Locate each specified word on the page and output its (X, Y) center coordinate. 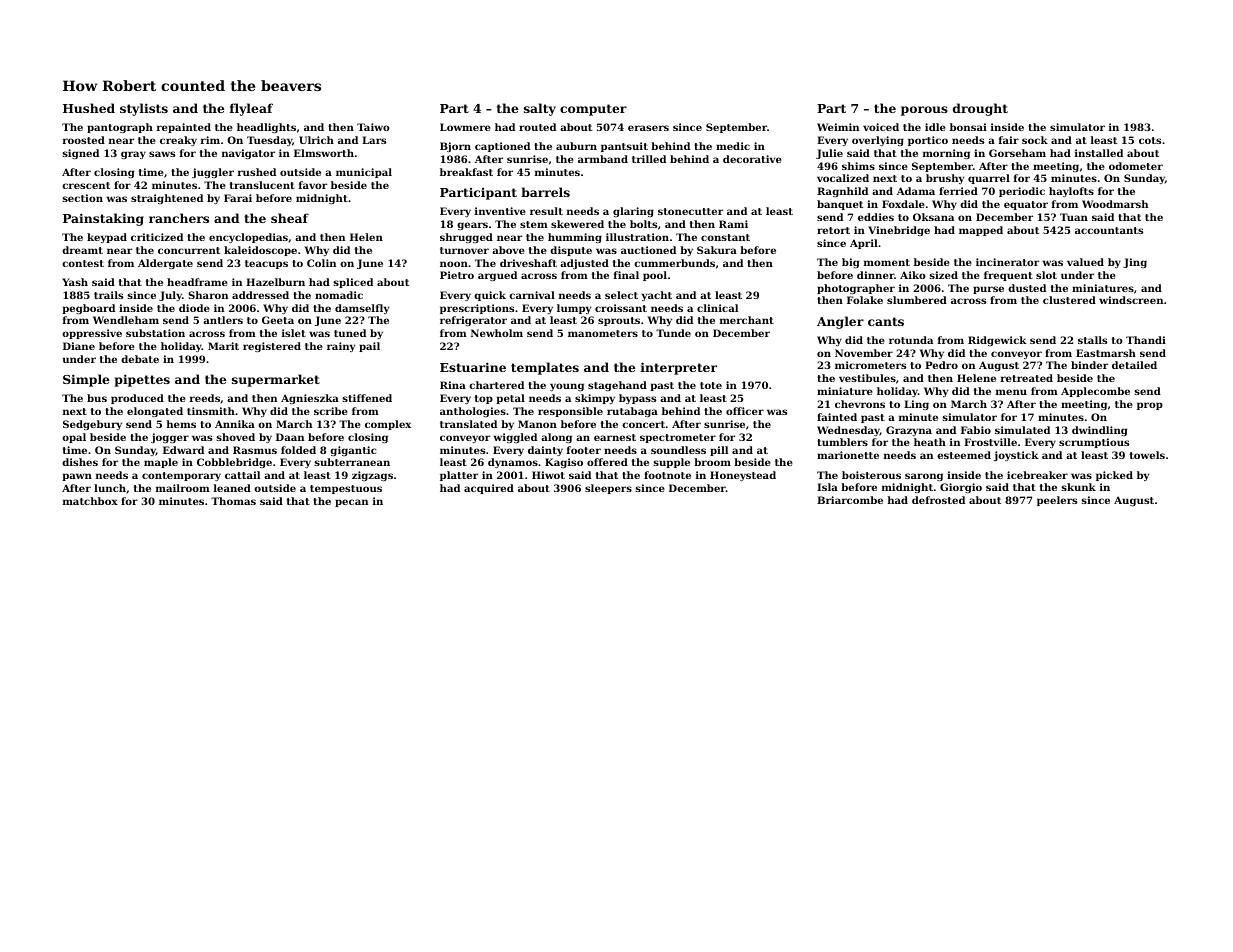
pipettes (142, 380)
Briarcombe (850, 500)
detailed (1134, 365)
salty (540, 109)
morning (946, 154)
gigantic (353, 451)
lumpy (574, 309)
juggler (213, 173)
